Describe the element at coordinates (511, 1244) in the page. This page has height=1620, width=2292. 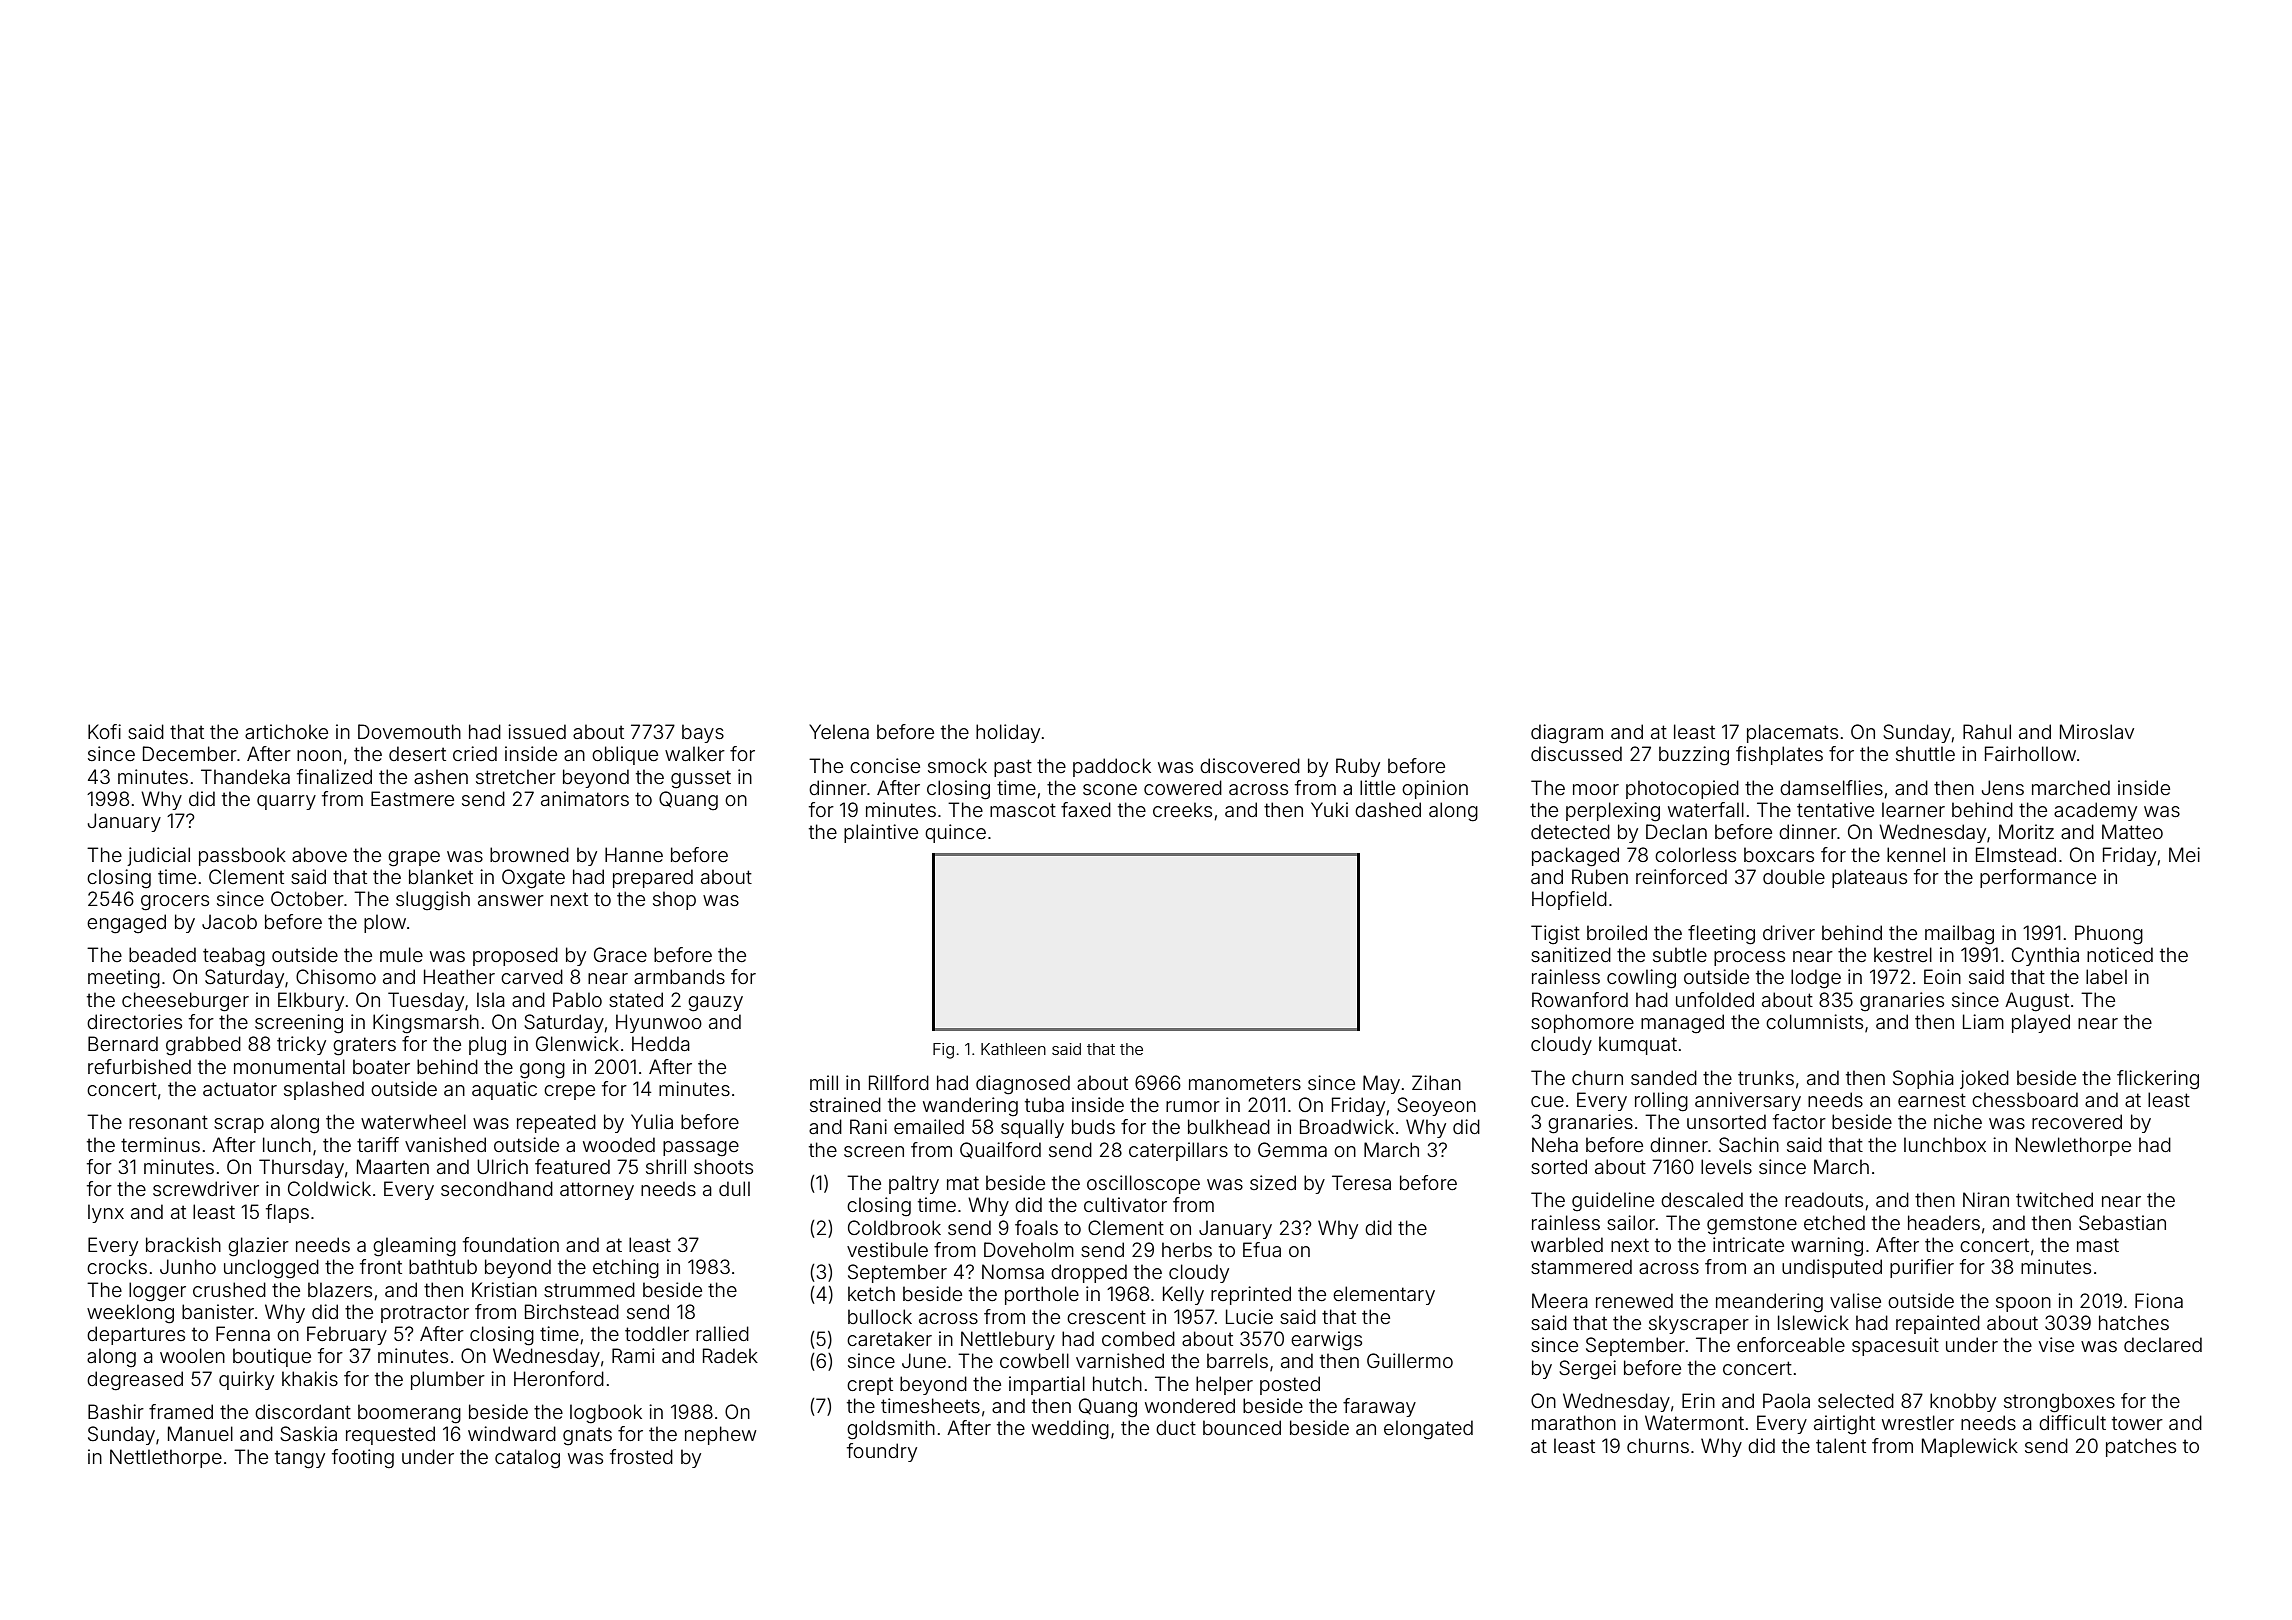
I see `foundation` at that location.
